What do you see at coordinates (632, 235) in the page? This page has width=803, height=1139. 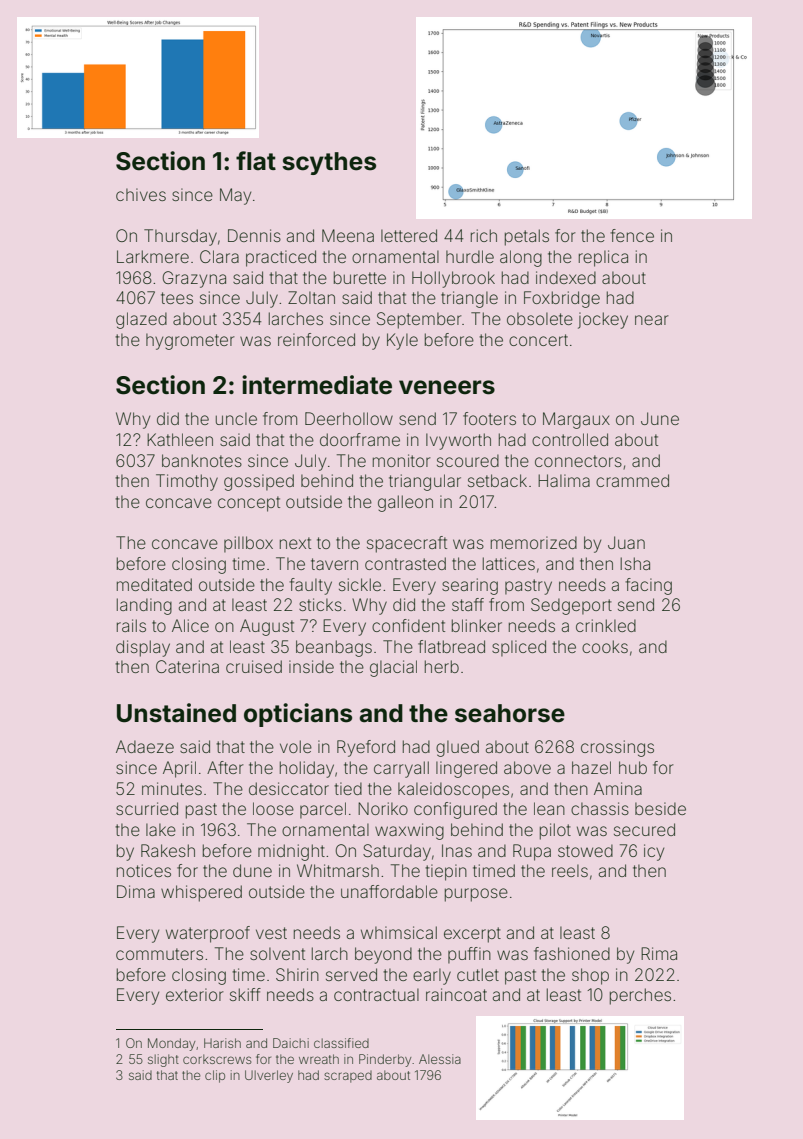 I see `fence` at bounding box center [632, 235].
